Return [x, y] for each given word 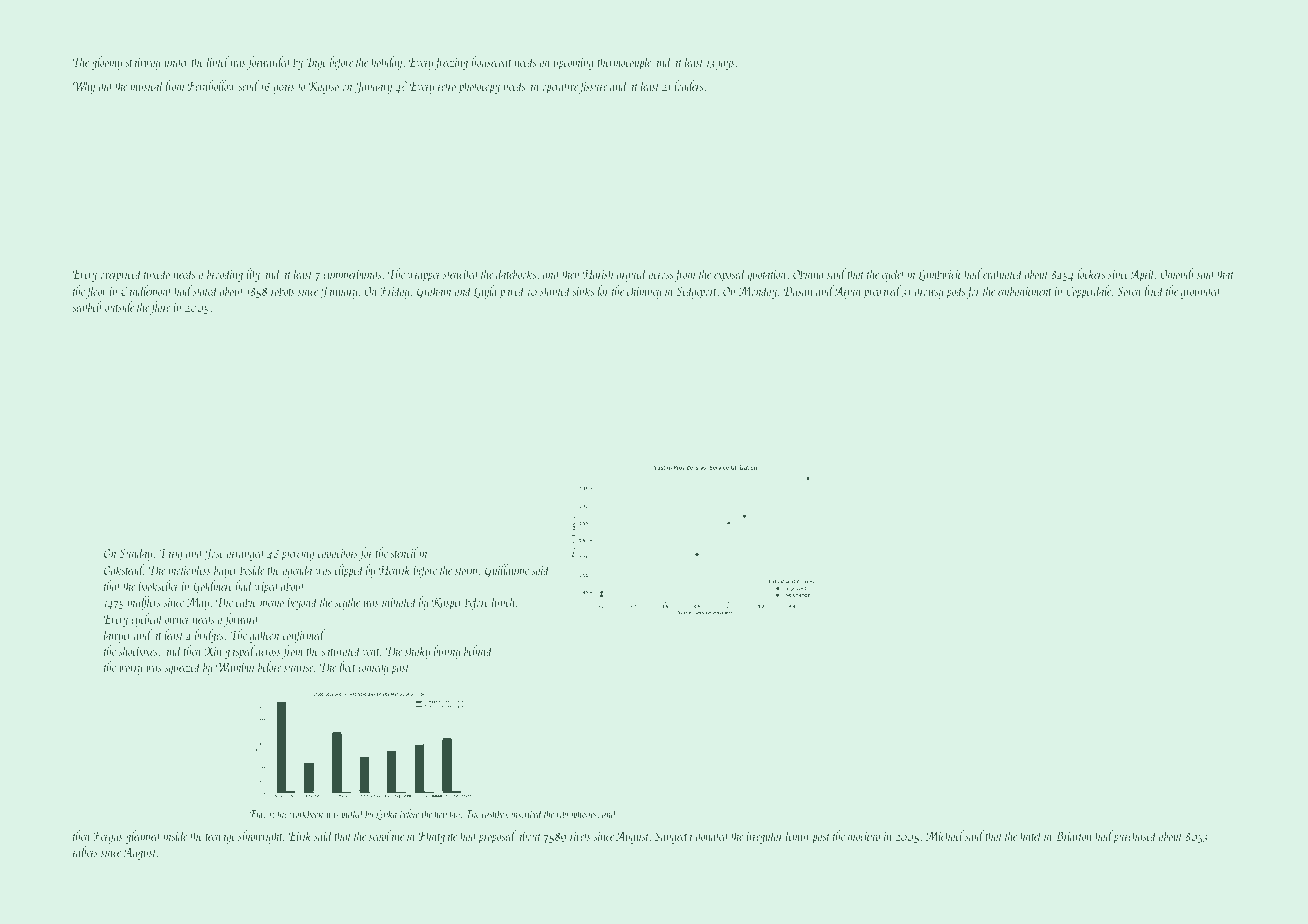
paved [513, 292]
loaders [688, 85]
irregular [765, 837]
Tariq [170, 554]
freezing [451, 63]
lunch [503, 601]
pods [955, 292]
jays [725, 64]
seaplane [386, 837]
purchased [1135, 837]
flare [160, 308]
